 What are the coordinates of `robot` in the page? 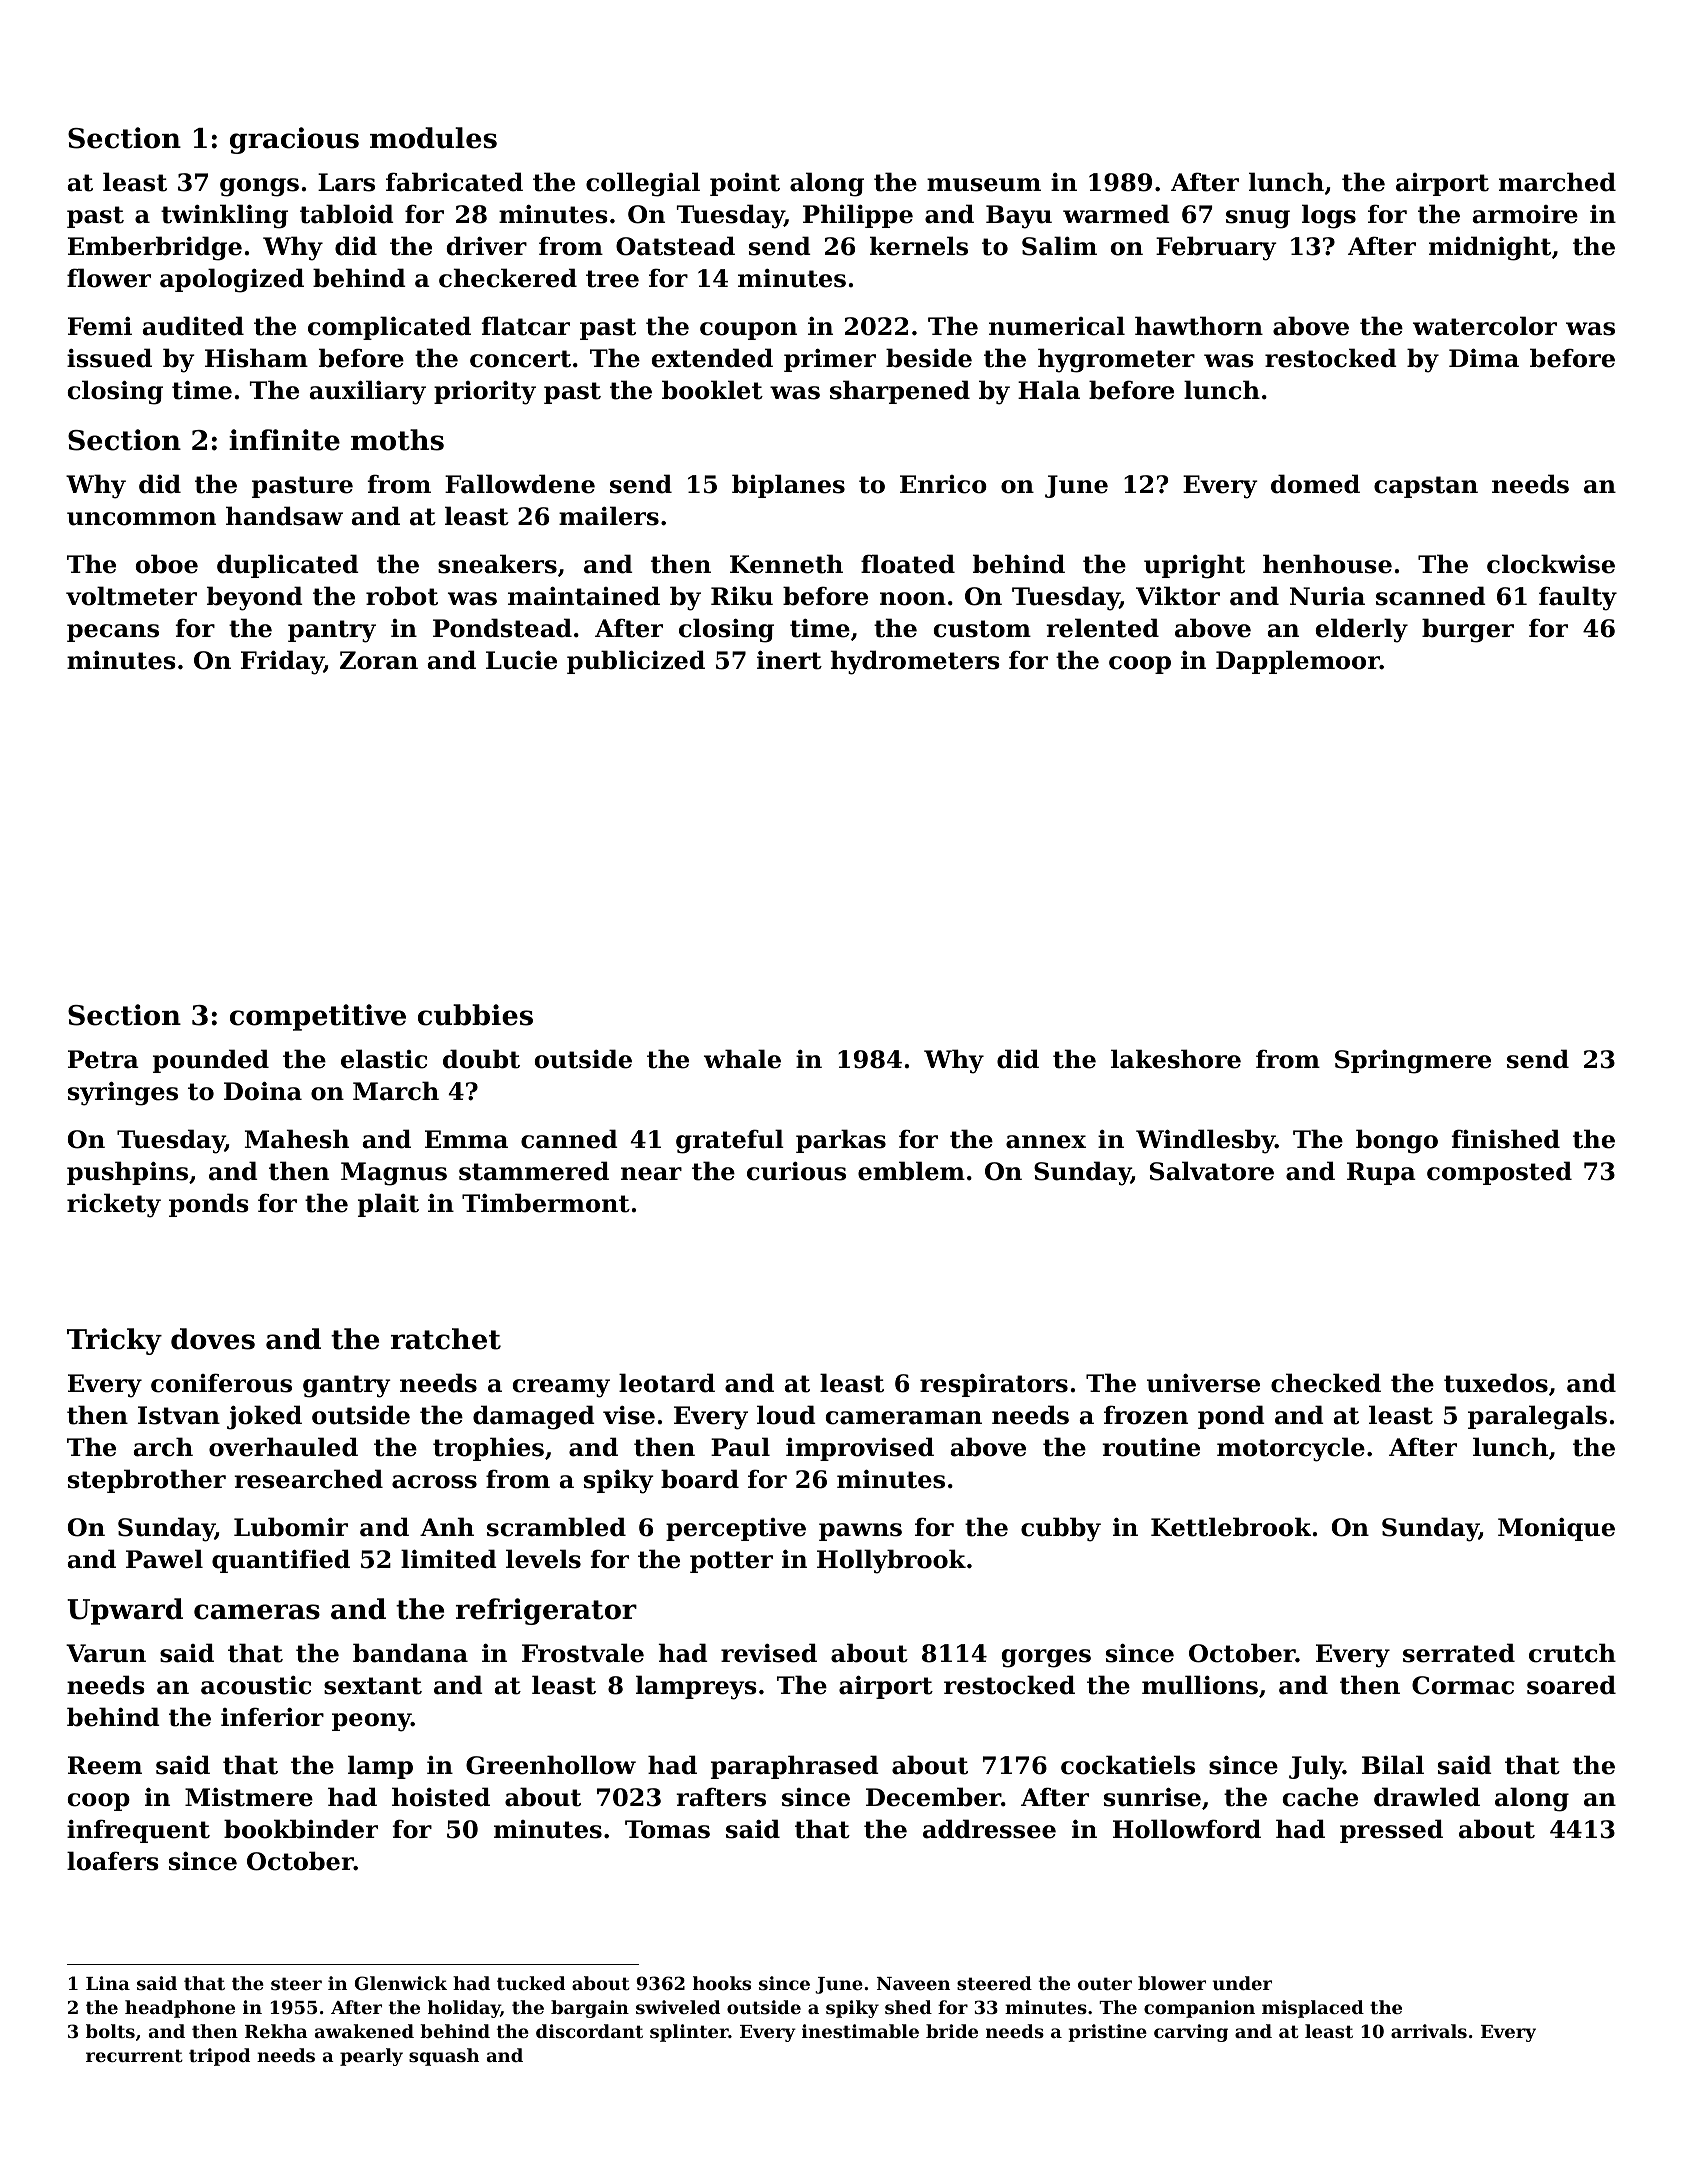 It's located at (402, 596).
